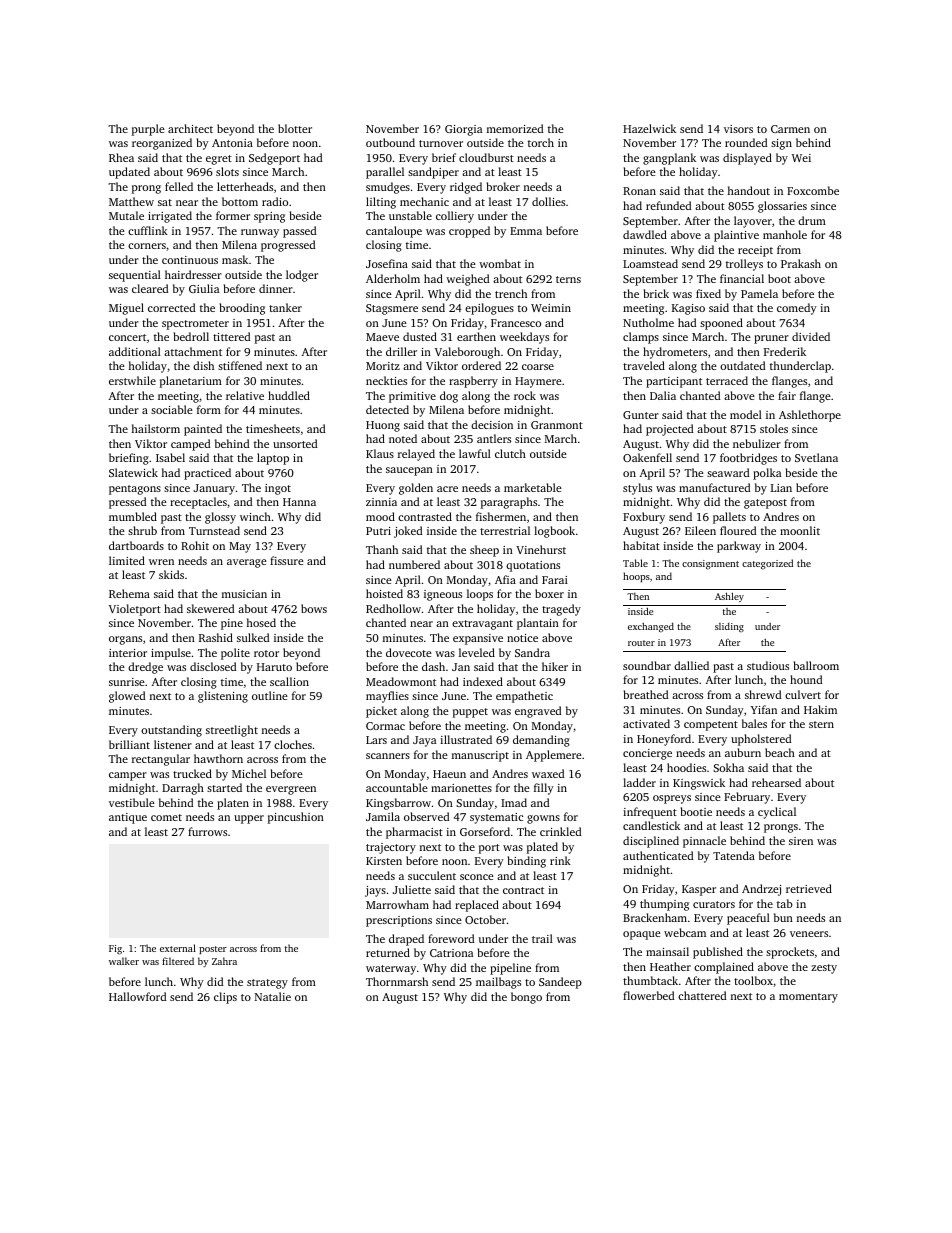 Image resolution: width=952 pixels, height=1233 pixels. What do you see at coordinates (190, 128) in the image?
I see `architect` at bounding box center [190, 128].
